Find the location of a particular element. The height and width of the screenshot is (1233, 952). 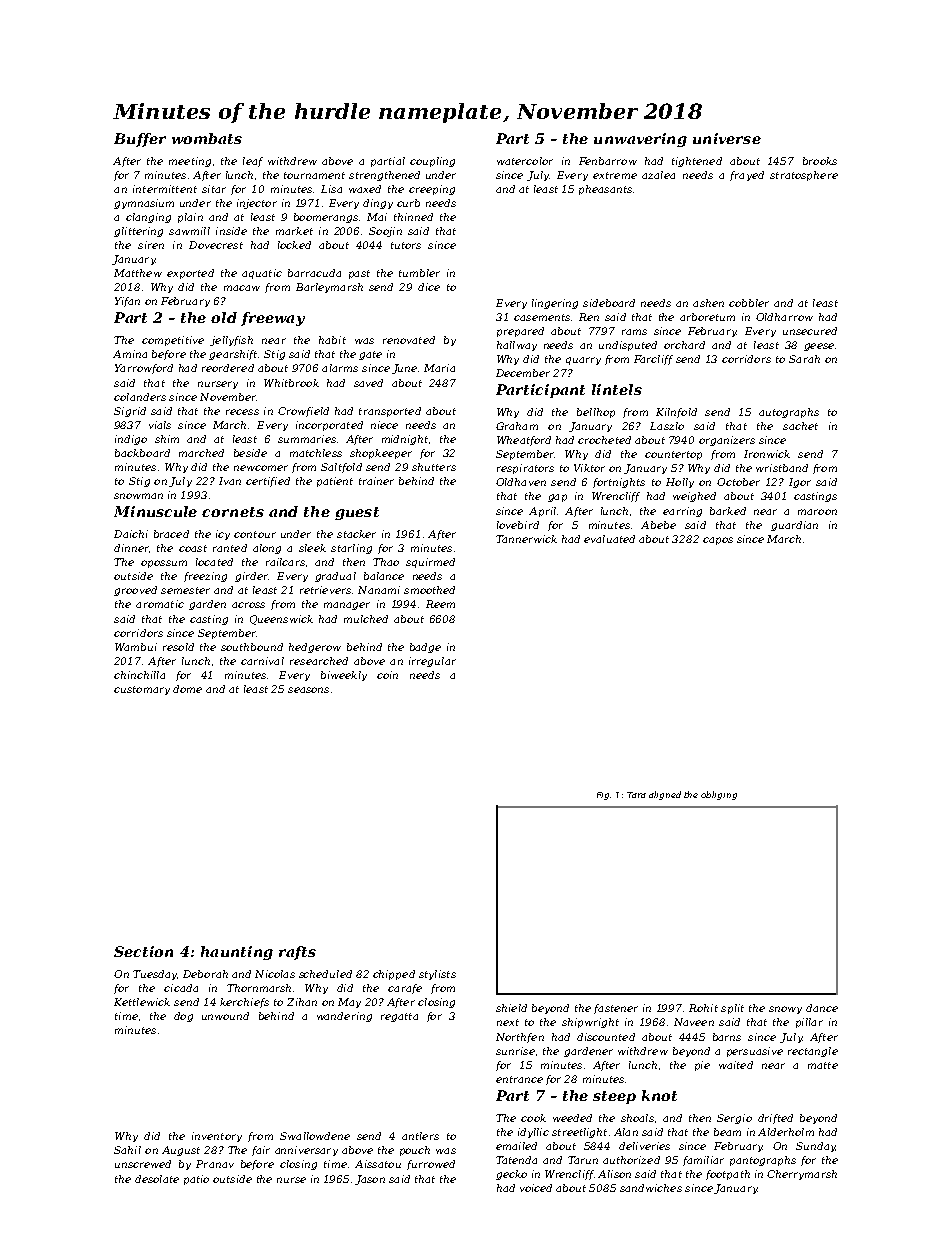

stylists is located at coordinates (437, 975).
